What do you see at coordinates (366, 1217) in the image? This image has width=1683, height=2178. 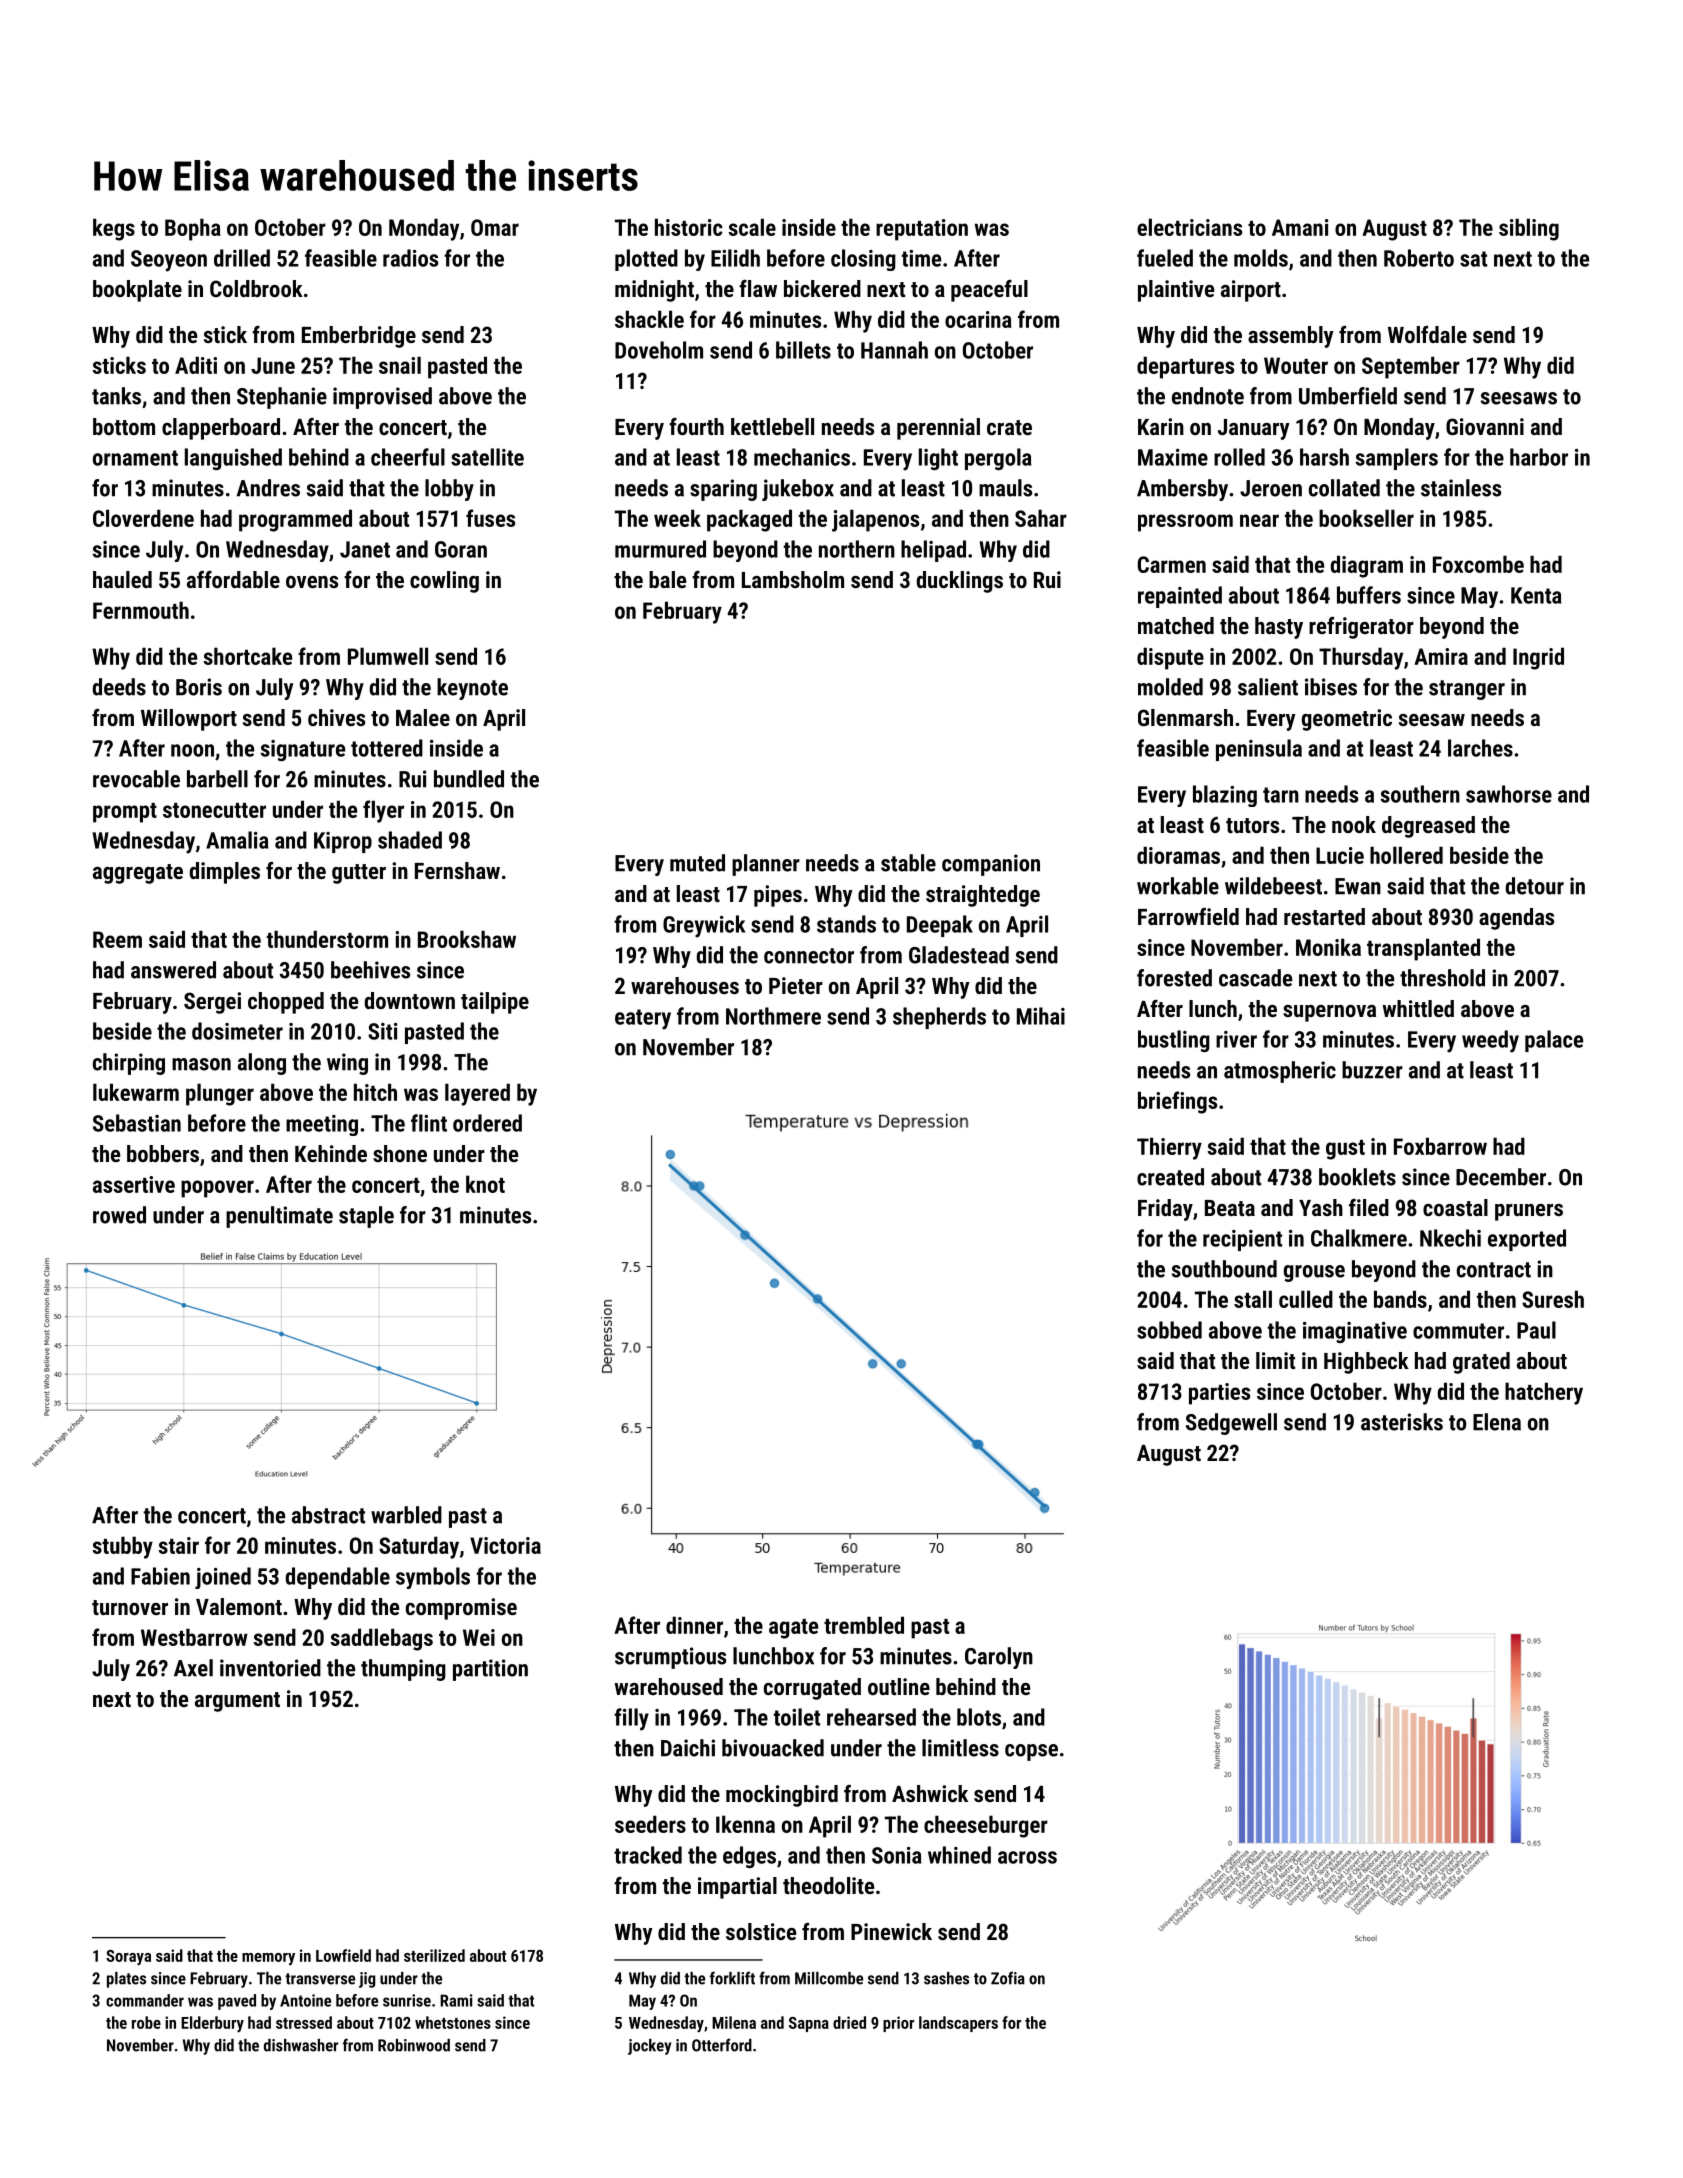 I see `staple` at bounding box center [366, 1217].
